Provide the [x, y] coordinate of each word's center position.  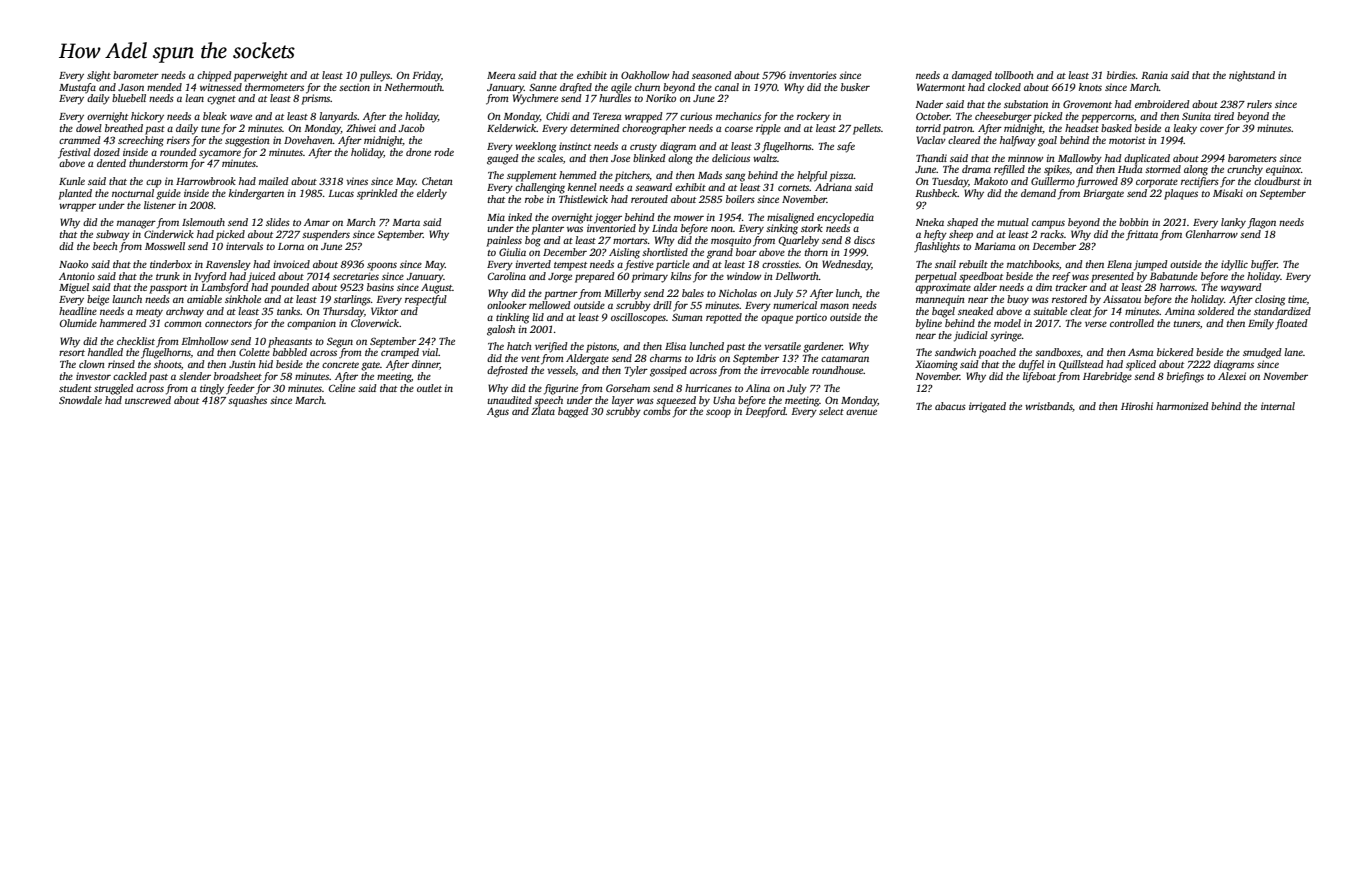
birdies [1121, 75]
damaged [972, 76]
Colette [254, 352]
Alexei [1232, 376]
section [354, 87]
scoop [718, 413]
